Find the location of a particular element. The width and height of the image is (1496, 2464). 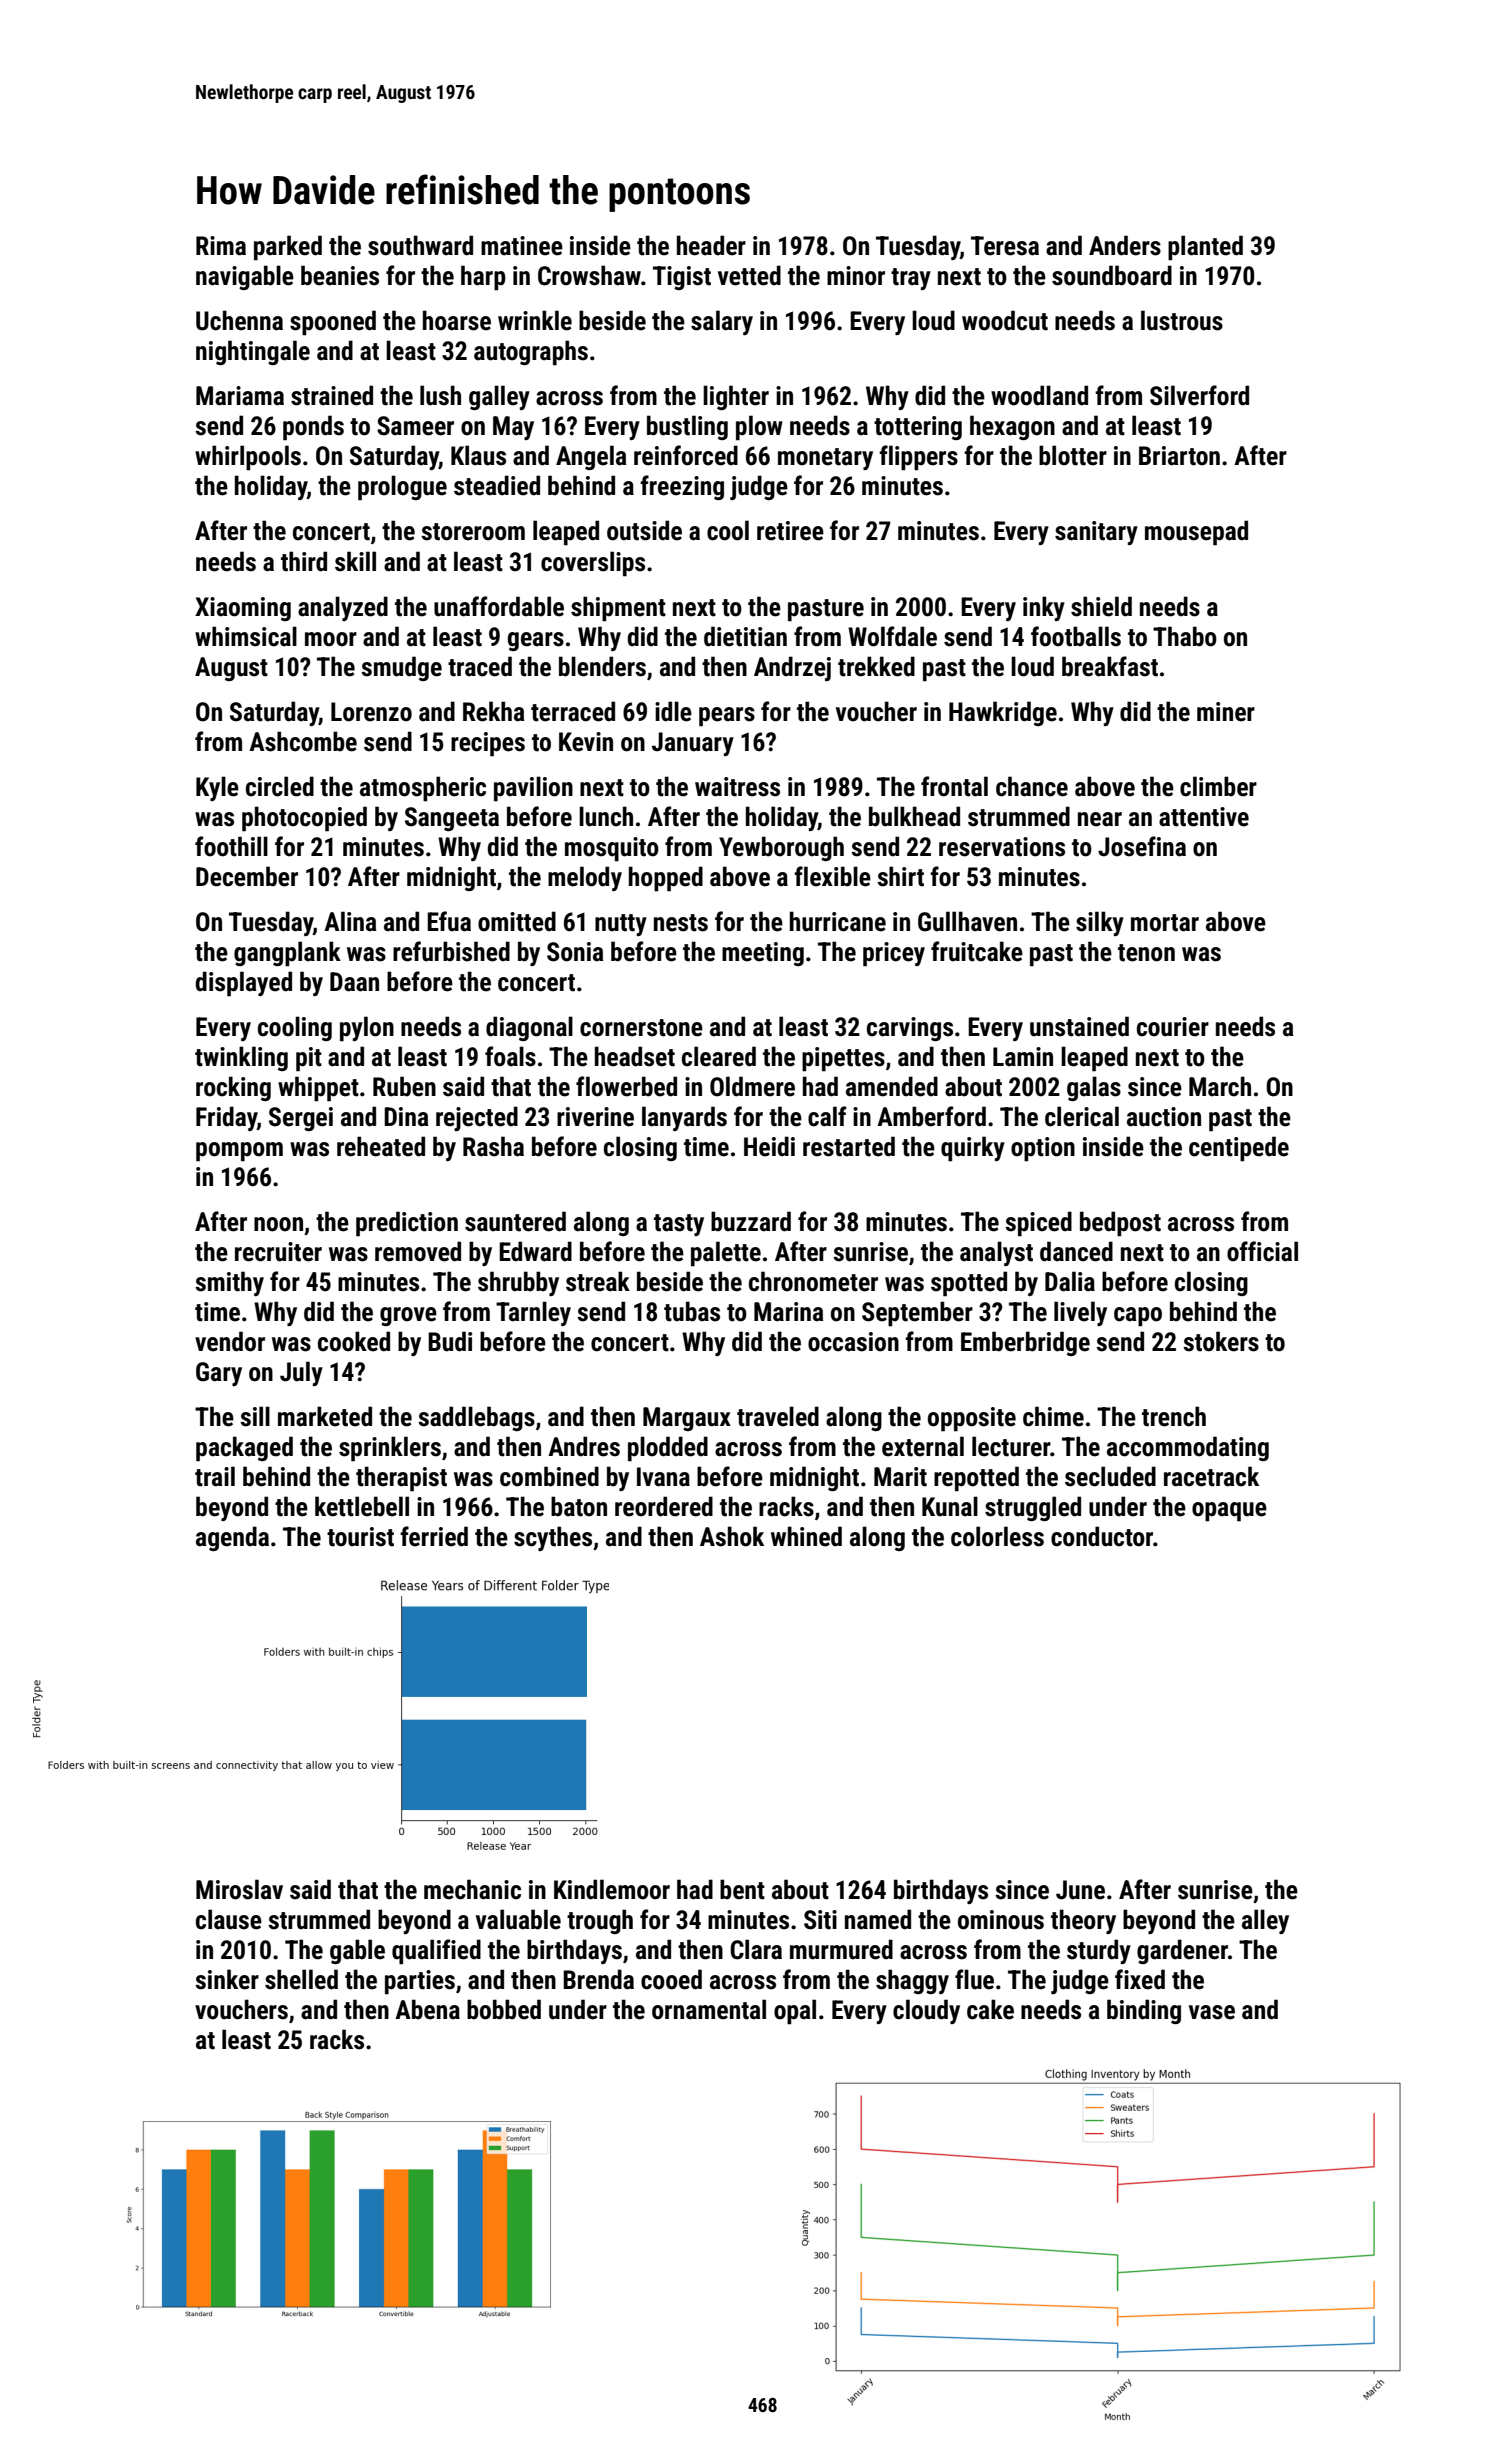

smudge is located at coordinates (401, 668).
